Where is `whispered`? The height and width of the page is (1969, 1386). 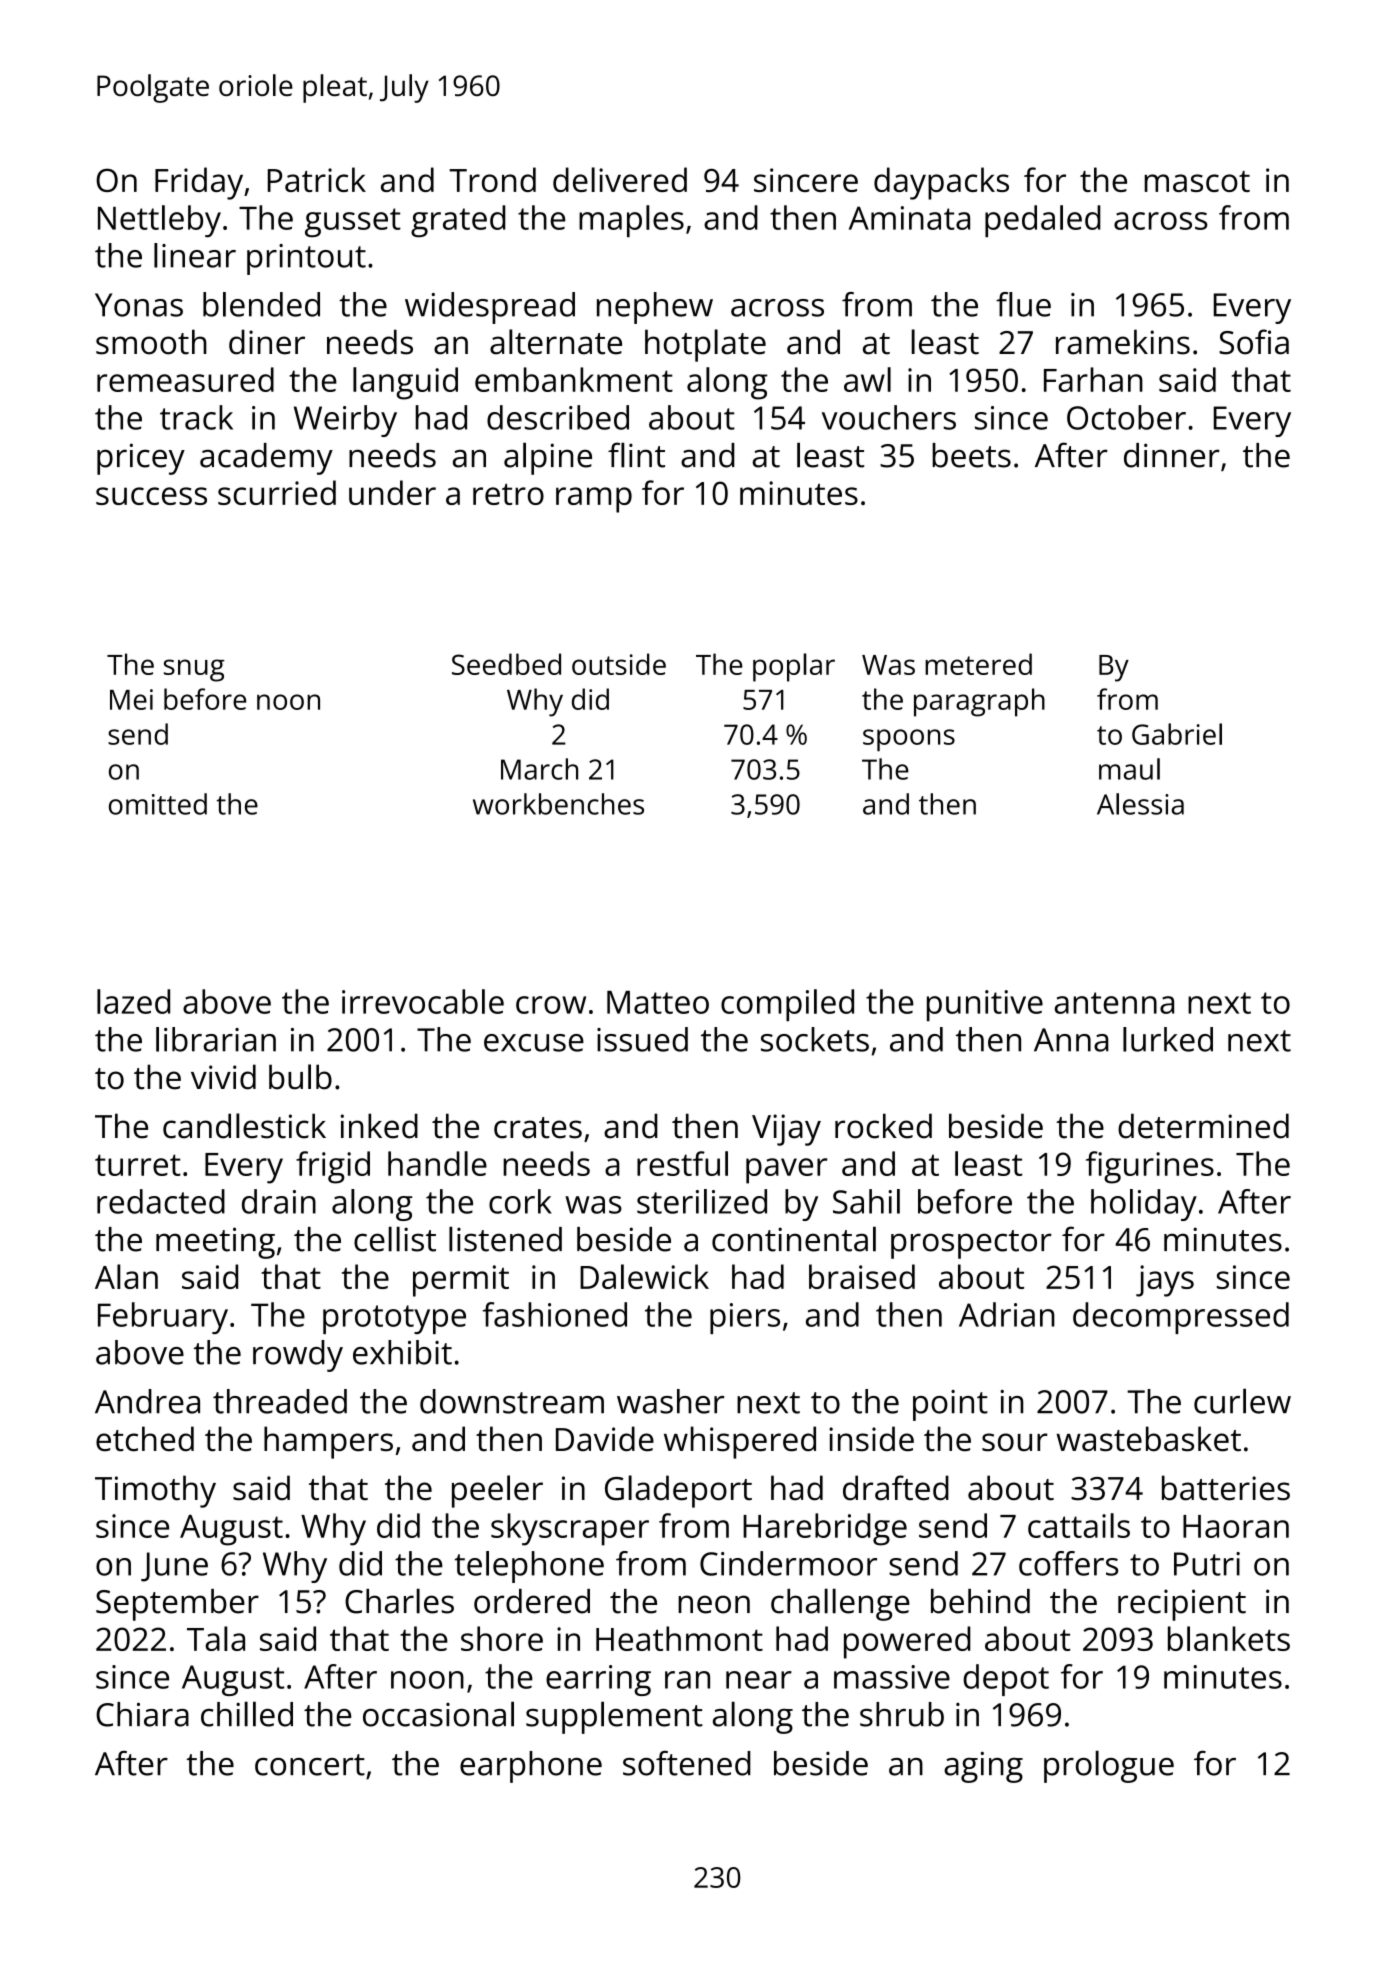 whispered is located at coordinates (740, 1442).
